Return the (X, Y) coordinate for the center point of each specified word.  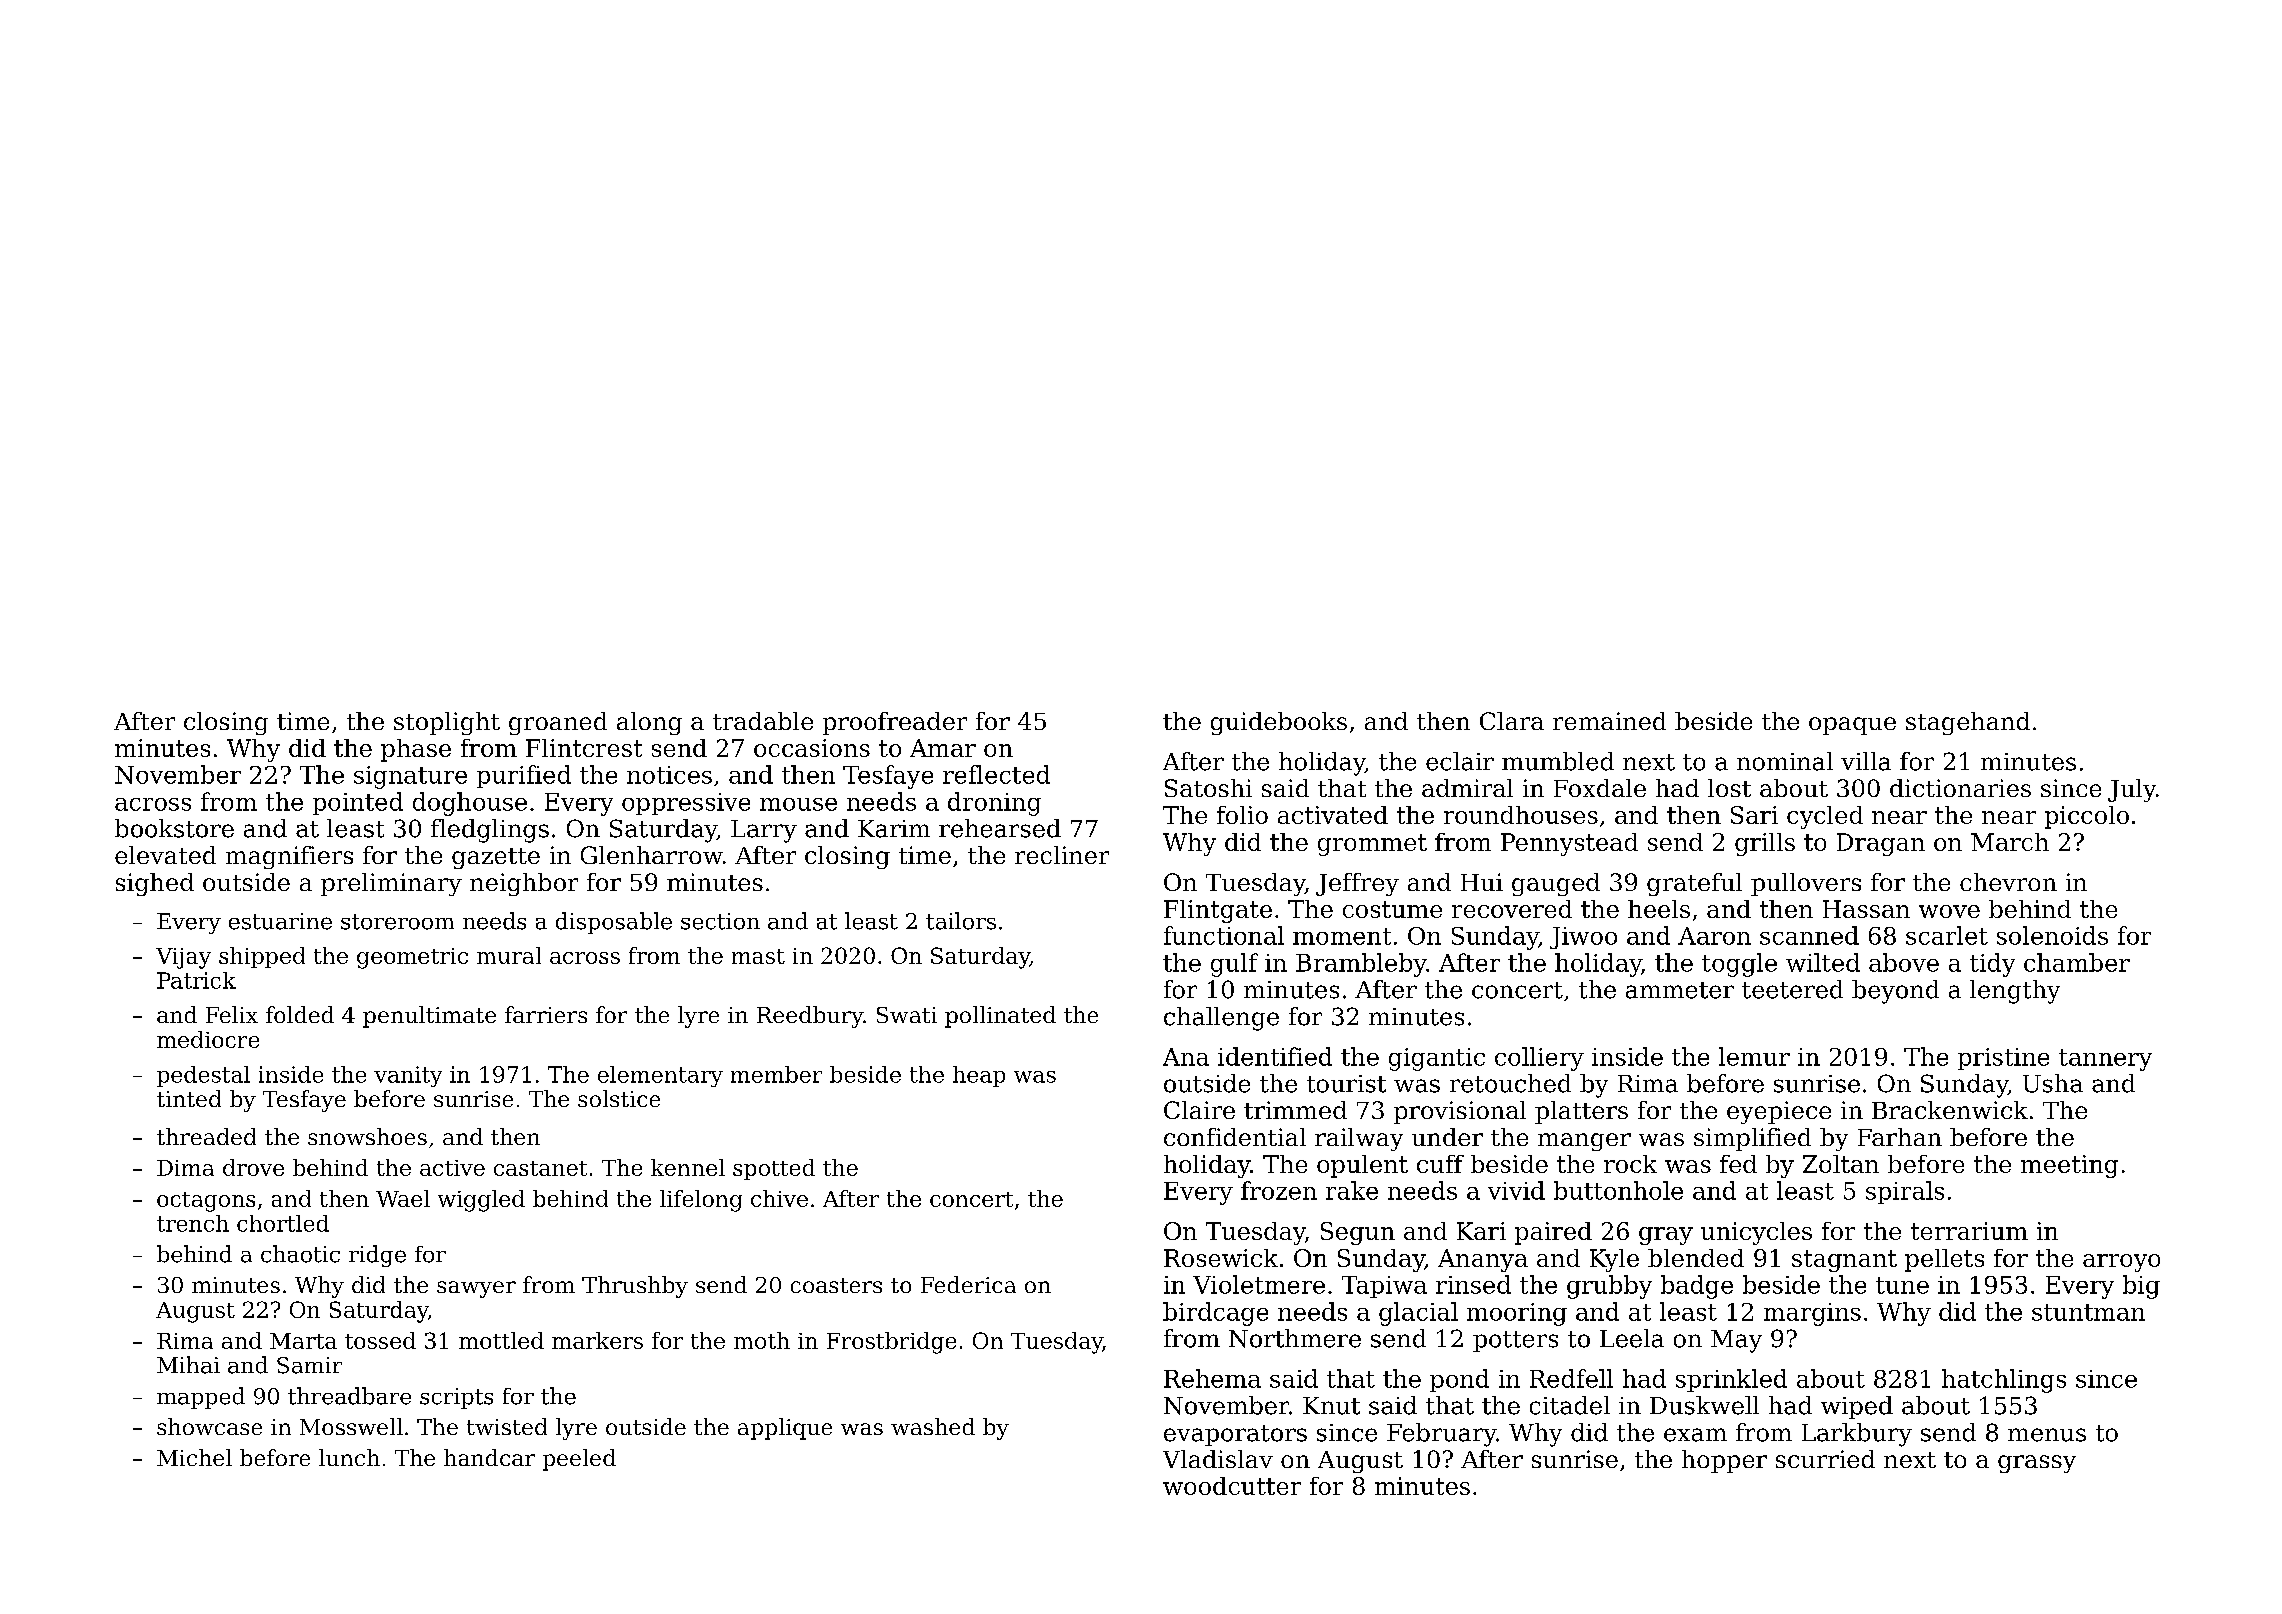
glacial (1418, 1314)
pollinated (1000, 1017)
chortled (283, 1223)
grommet (1372, 845)
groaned (558, 723)
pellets (1944, 1260)
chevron (2008, 882)
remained (1609, 721)
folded (300, 1014)
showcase (209, 1426)
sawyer (476, 1289)
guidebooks (1279, 723)
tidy (1992, 965)
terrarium (1969, 1231)
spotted (774, 1169)
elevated (165, 855)
